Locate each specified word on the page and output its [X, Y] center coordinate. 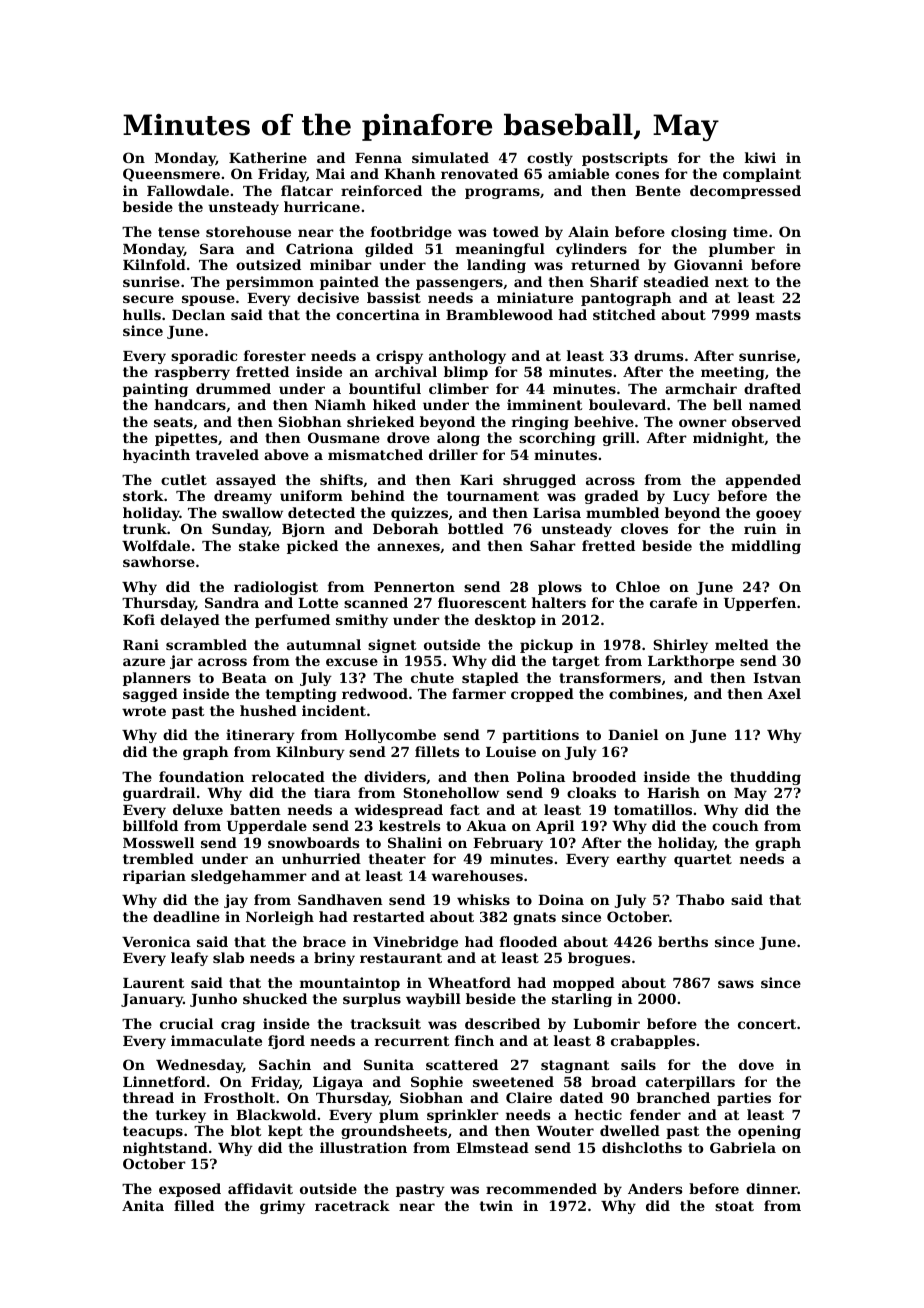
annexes [408, 547]
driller [453, 454]
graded [612, 497]
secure [148, 299]
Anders [655, 1188]
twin [496, 1205]
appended [763, 481]
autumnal [324, 644]
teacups [153, 1132]
